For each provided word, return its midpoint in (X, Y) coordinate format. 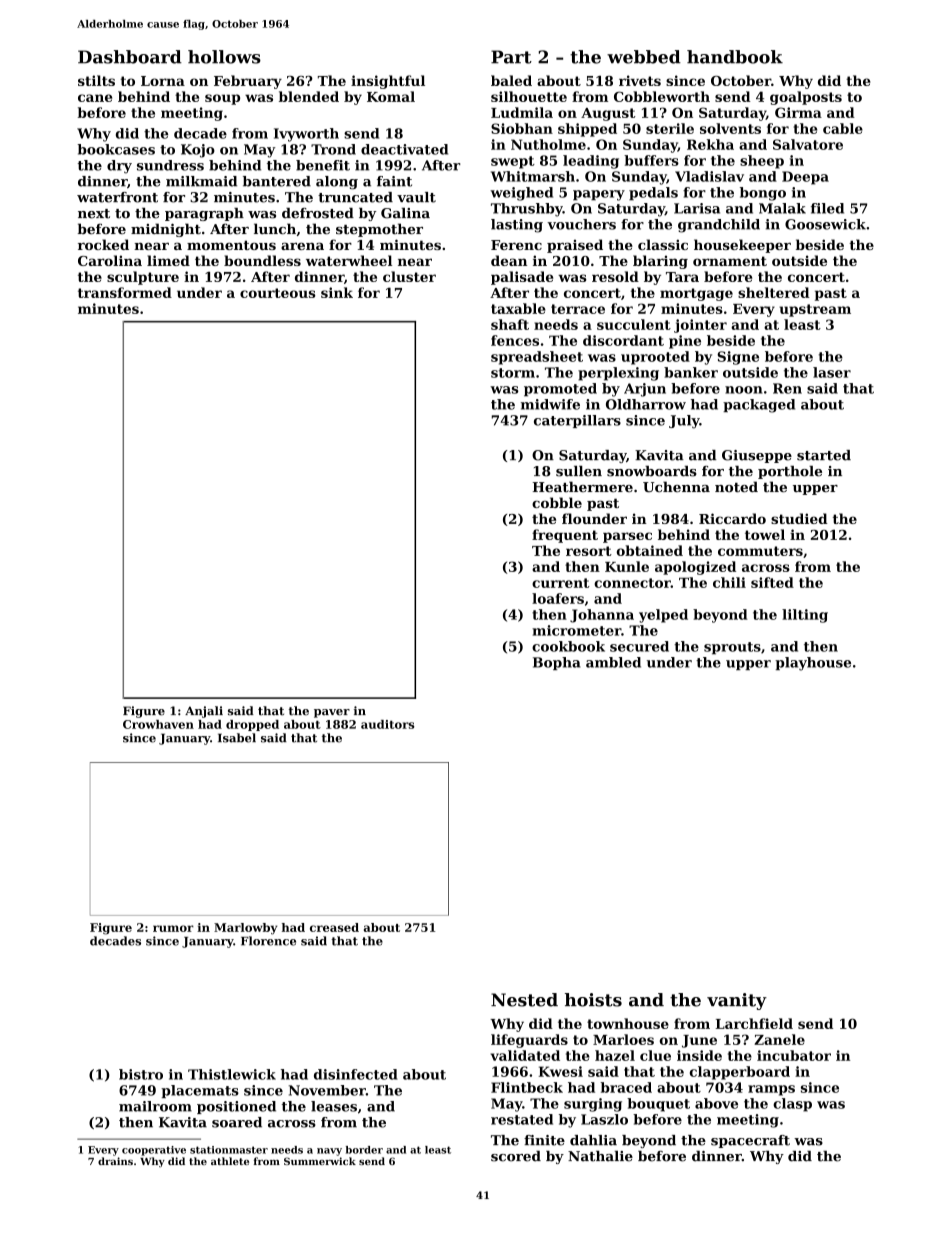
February (248, 82)
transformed (125, 292)
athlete (230, 1161)
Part (511, 57)
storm (513, 373)
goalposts (806, 98)
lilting (805, 616)
